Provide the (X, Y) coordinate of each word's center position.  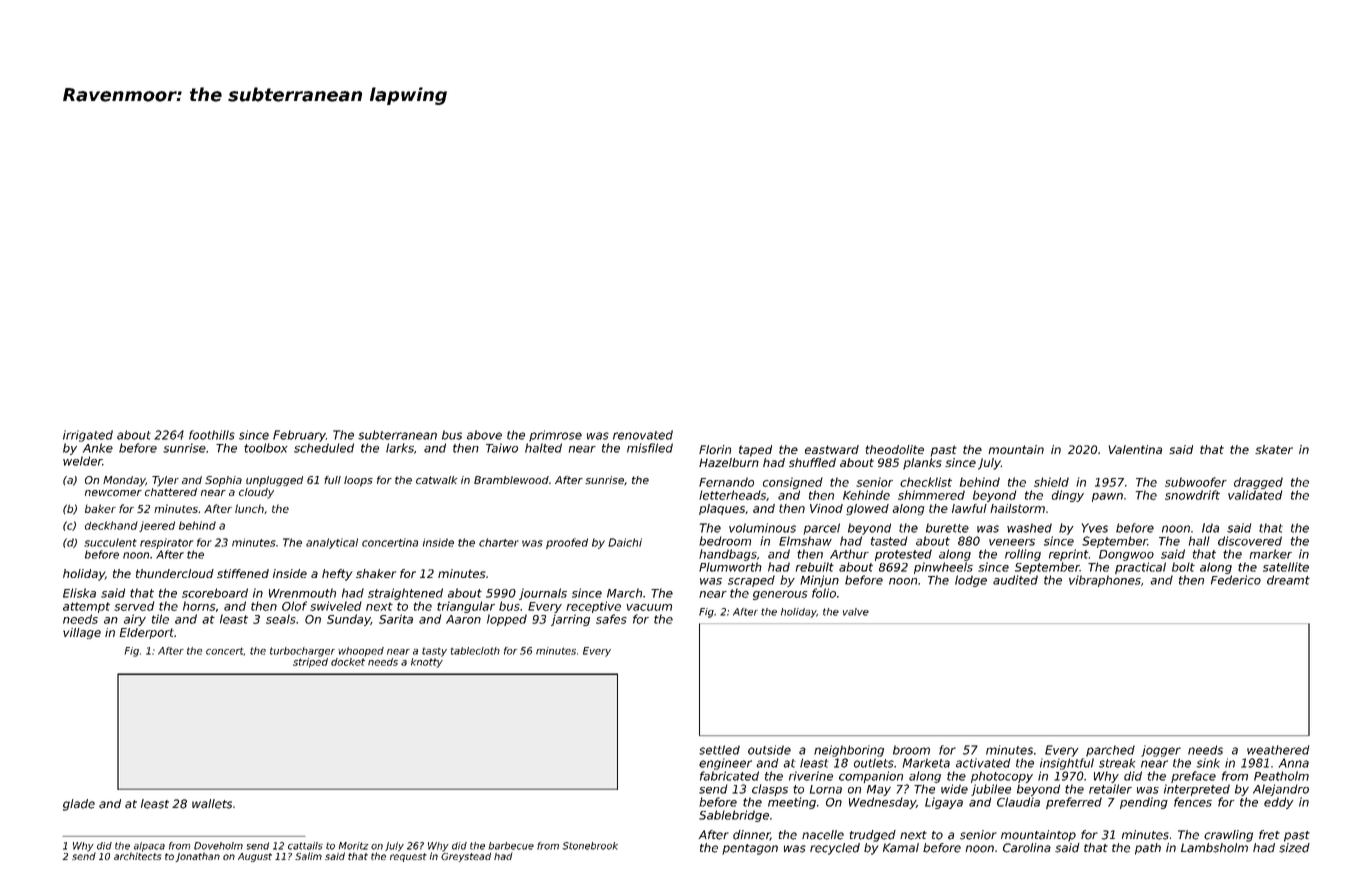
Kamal (901, 848)
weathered (1278, 750)
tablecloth (475, 651)
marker (1271, 554)
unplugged (274, 481)
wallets (212, 804)
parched (1110, 751)
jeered (157, 526)
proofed (567, 543)
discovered (1250, 541)
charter (499, 542)
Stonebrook (590, 846)
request (408, 857)
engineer (725, 764)
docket (348, 662)
